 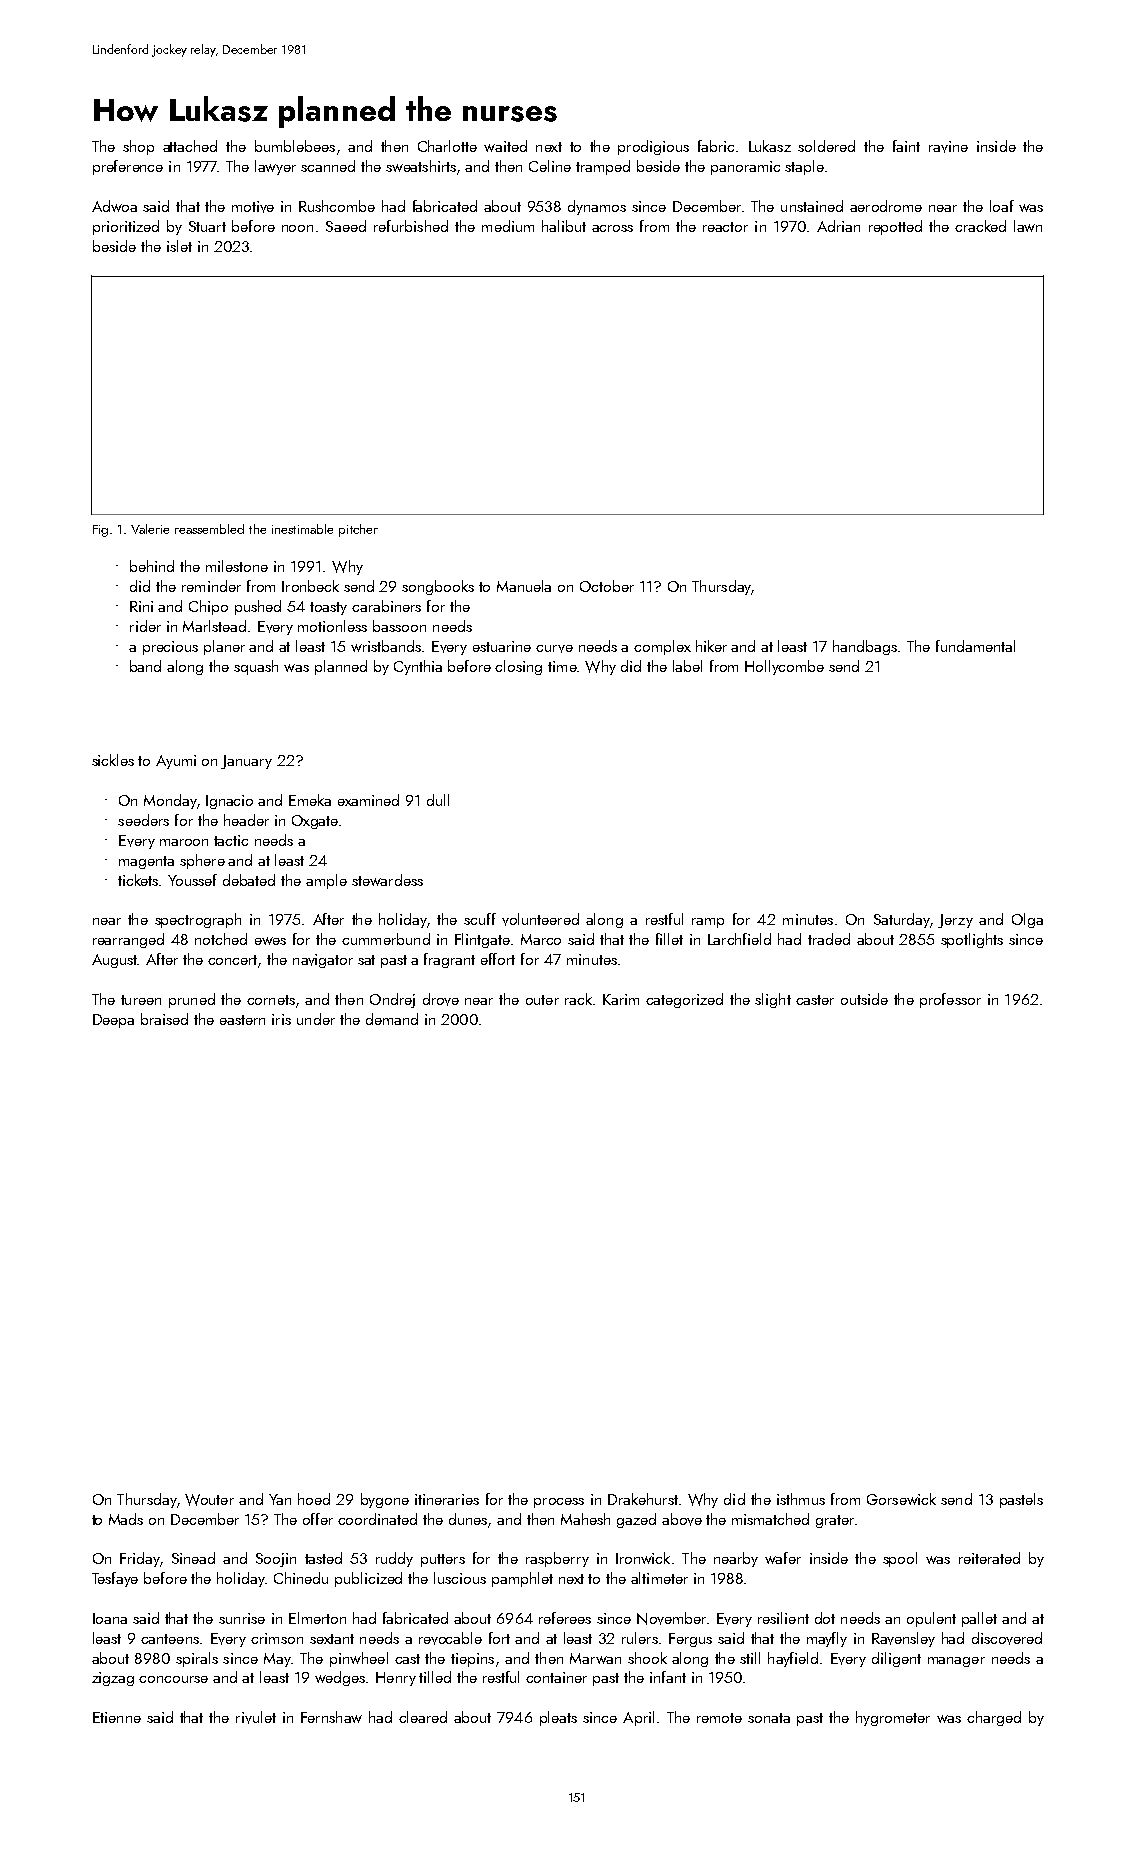 What do you see at coordinates (975, 646) in the screenshot?
I see `fundamental` at bounding box center [975, 646].
